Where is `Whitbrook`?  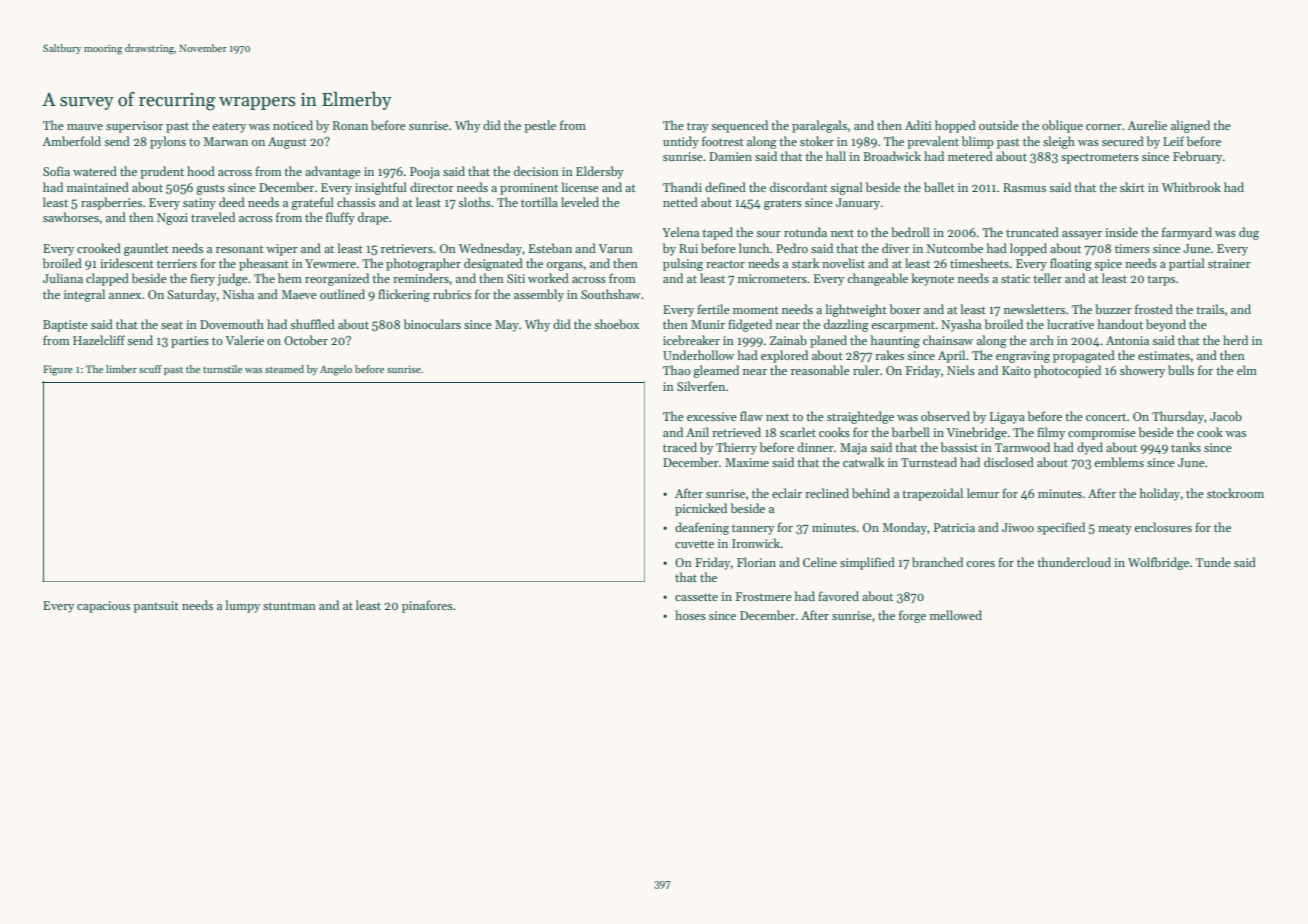 Whitbrook is located at coordinates (1191, 187).
